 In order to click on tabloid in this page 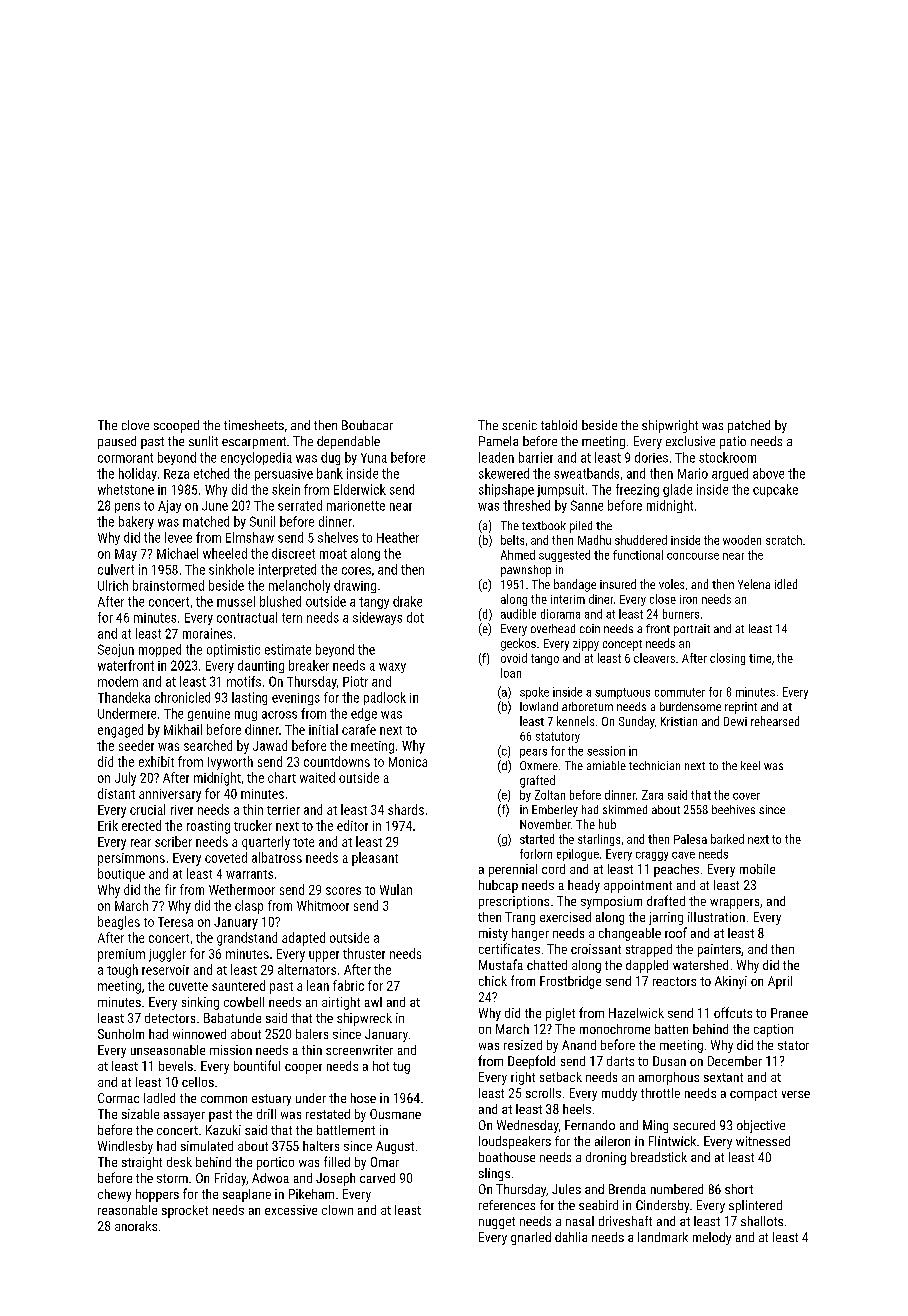, I will do `click(559, 425)`.
